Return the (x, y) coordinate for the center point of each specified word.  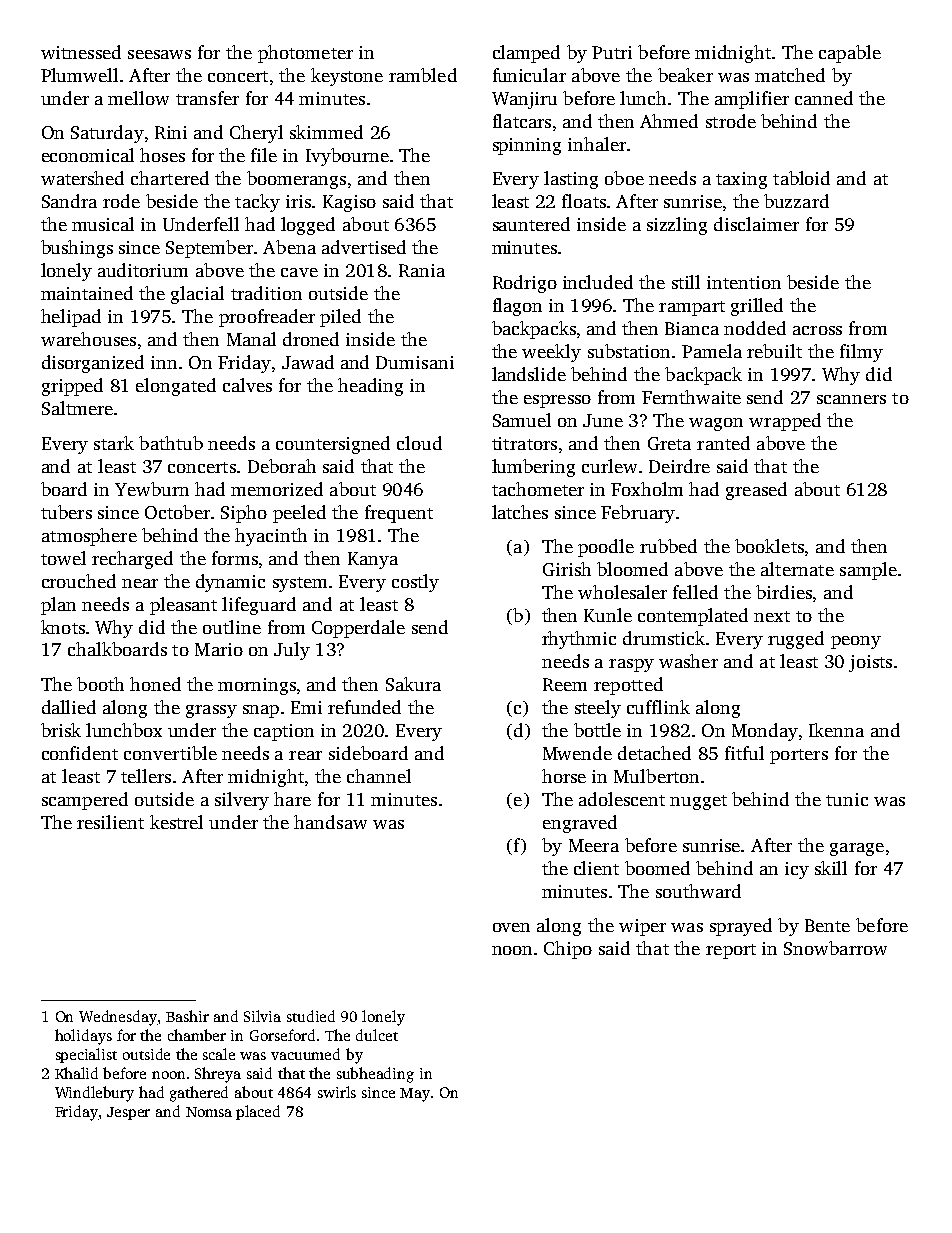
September (209, 249)
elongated (176, 387)
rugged (796, 640)
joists (870, 663)
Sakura (413, 684)
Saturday (107, 134)
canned (824, 98)
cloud (419, 443)
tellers (146, 776)
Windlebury (94, 1094)
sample (868, 571)
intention (744, 282)
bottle (597, 730)
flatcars (522, 121)
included (598, 282)
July (292, 651)
